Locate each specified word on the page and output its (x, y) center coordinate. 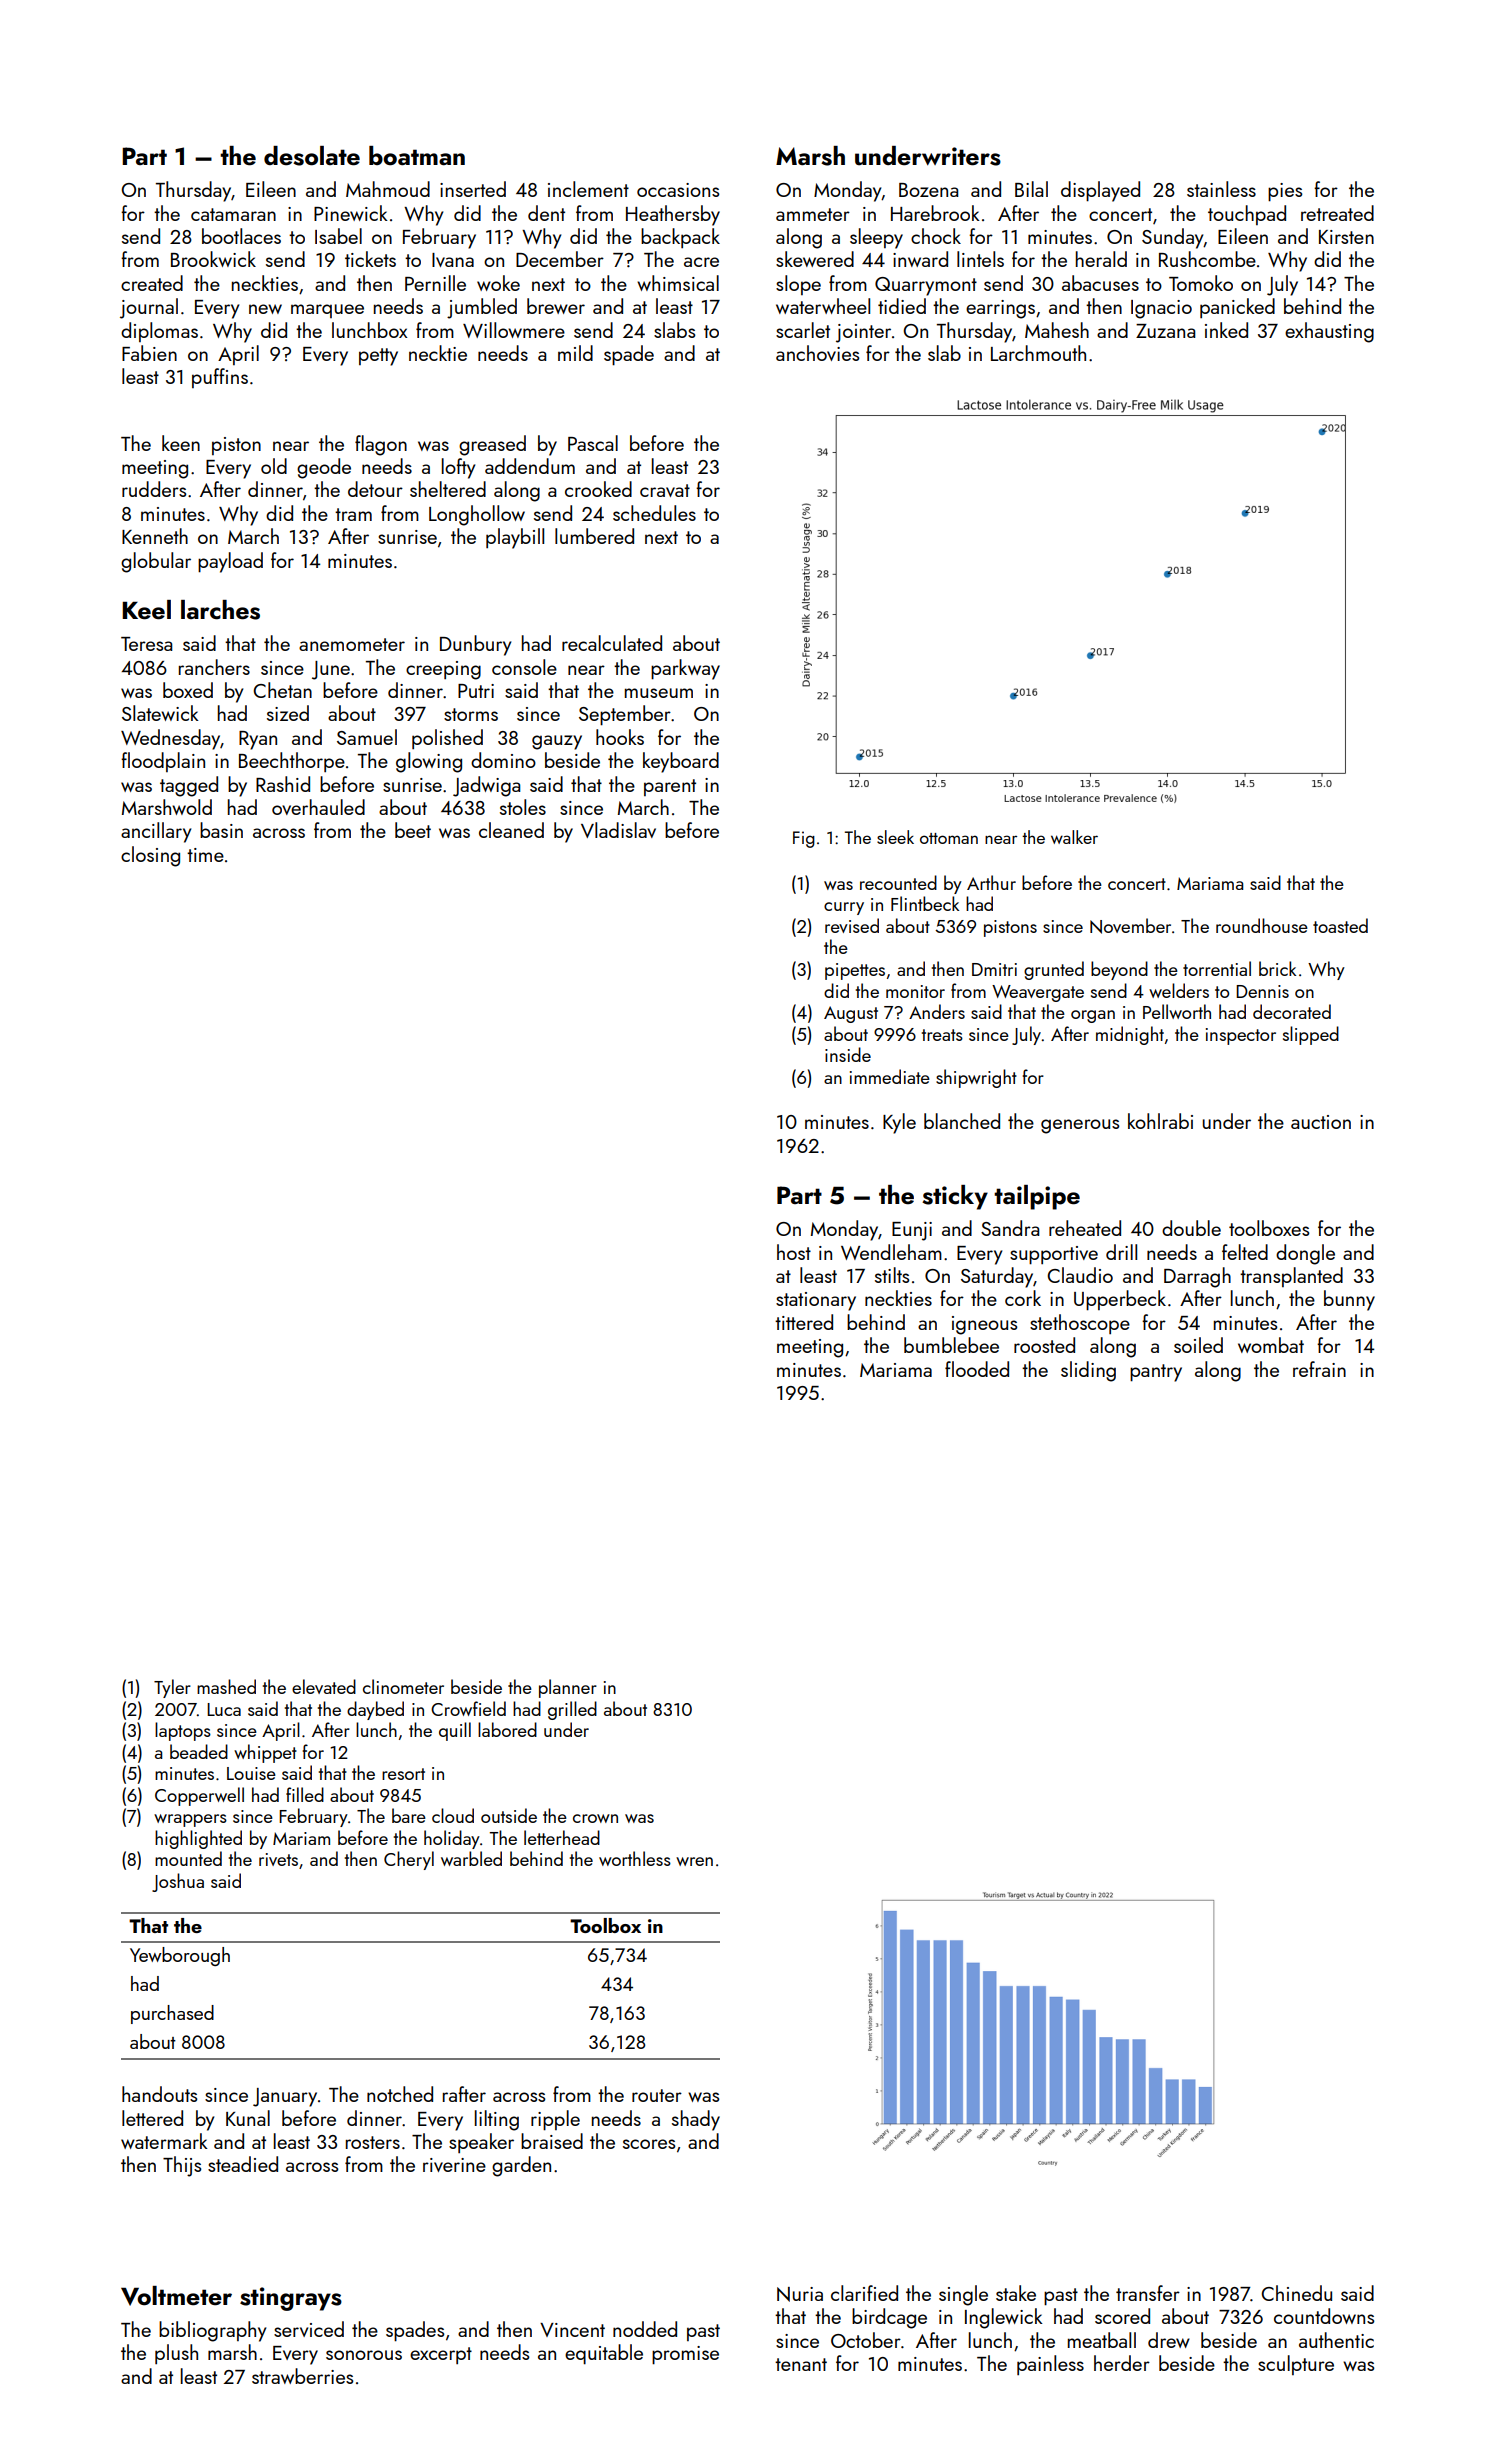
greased (492, 445)
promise (685, 2355)
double (1191, 1228)
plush (176, 2354)
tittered (804, 1322)
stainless (1221, 189)
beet (413, 830)
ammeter (813, 214)
